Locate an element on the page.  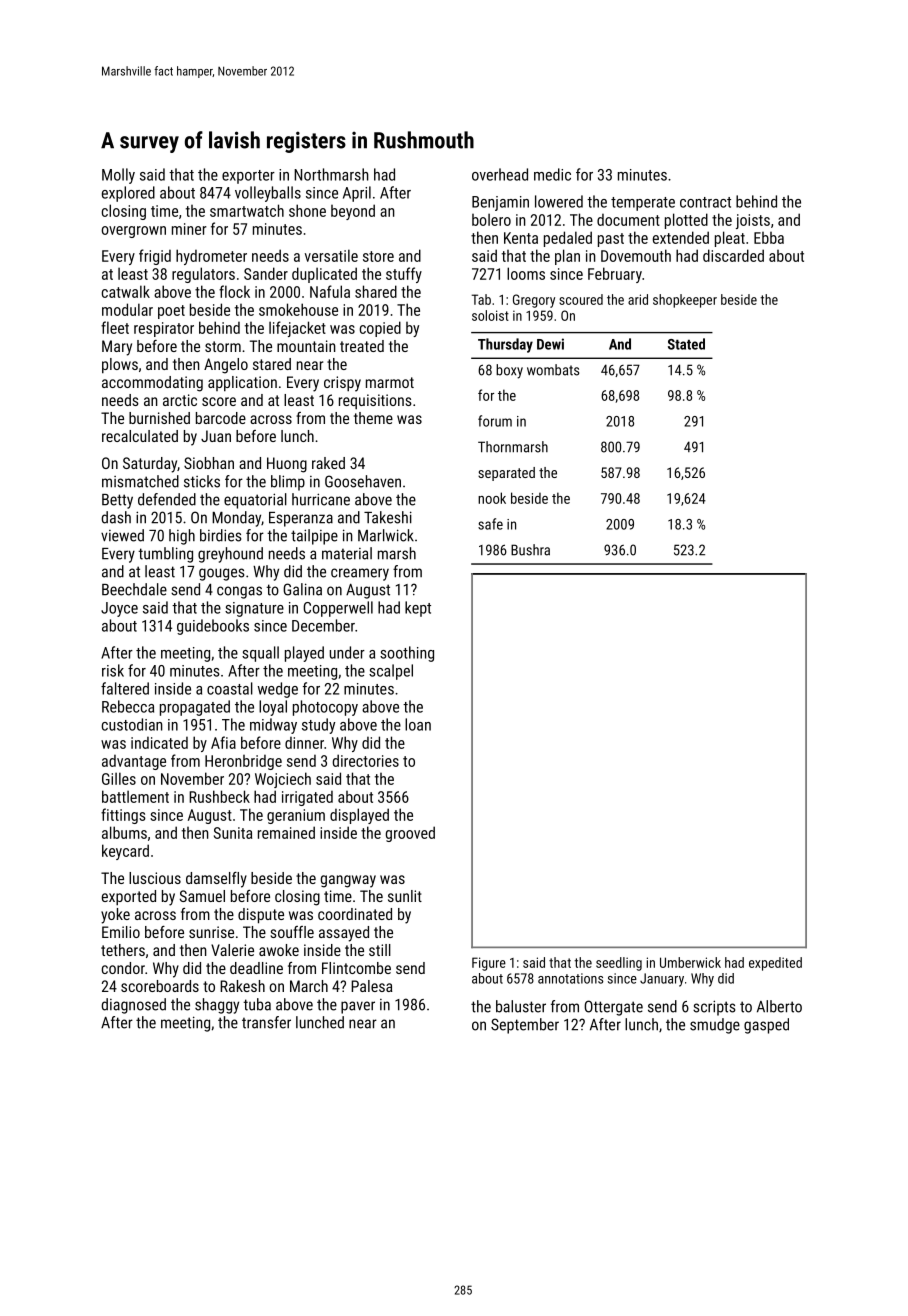
Beechdale is located at coordinates (134, 589).
